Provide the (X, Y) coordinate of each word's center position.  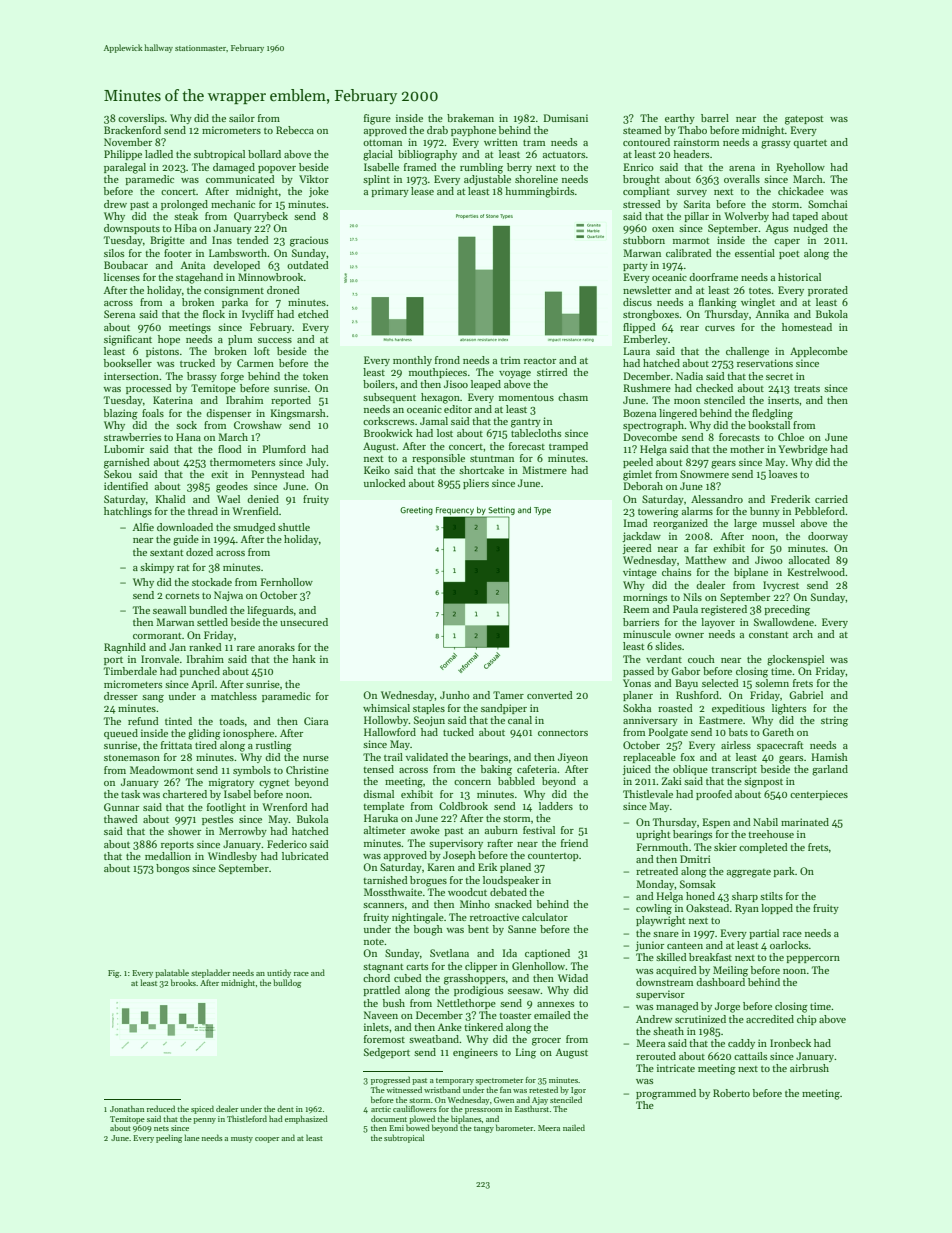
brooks (183, 982)
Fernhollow (287, 582)
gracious (309, 241)
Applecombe (819, 352)
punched (200, 672)
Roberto (731, 1093)
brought (641, 180)
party (635, 267)
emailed (552, 1015)
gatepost (804, 120)
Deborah (643, 486)
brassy (202, 377)
